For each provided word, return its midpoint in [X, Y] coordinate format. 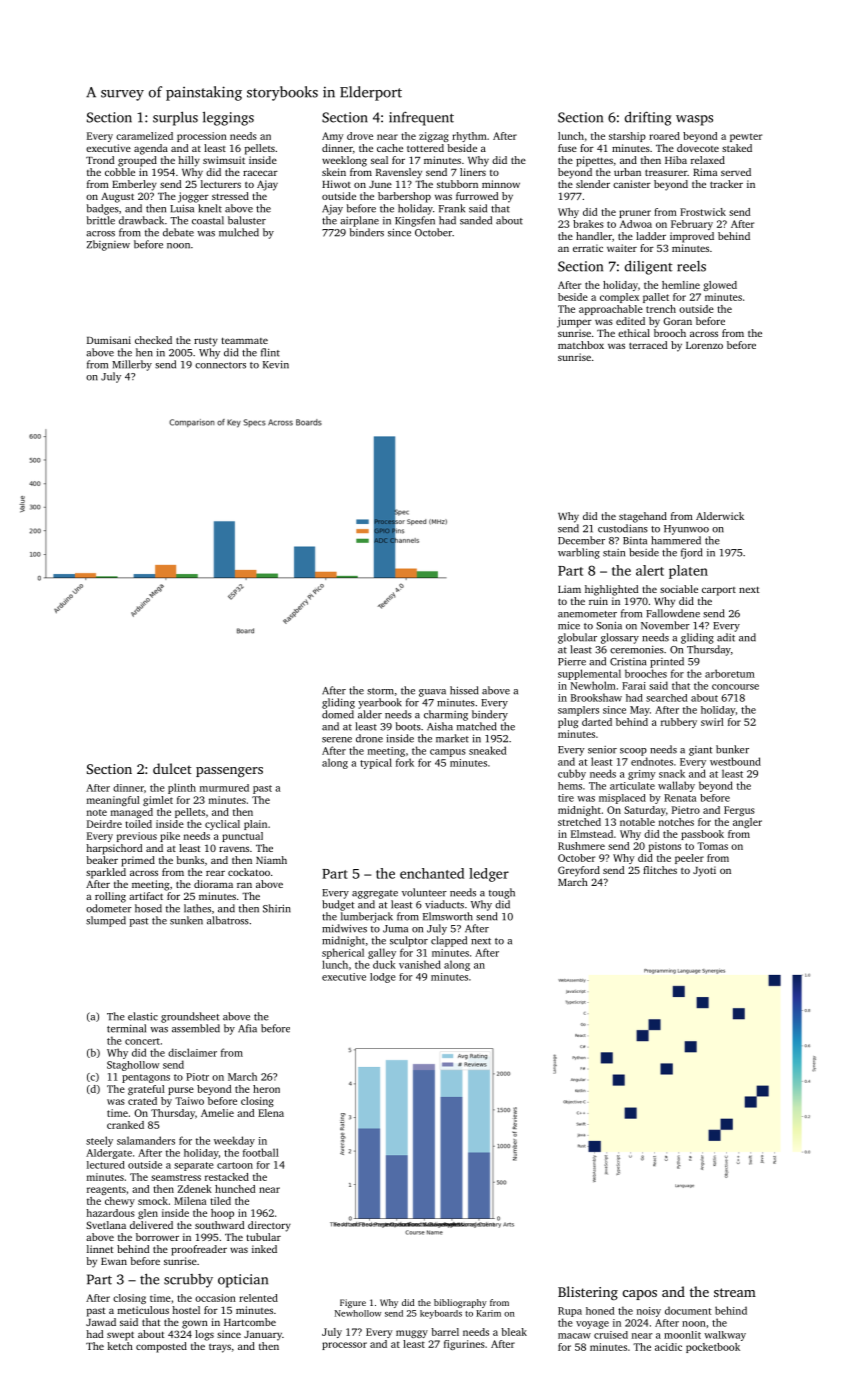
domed [338, 714]
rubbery [679, 723]
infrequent [421, 118]
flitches [660, 870]
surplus [175, 118]
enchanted [432, 873]
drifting [648, 118]
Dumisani [109, 340]
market [452, 738]
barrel [445, 1332]
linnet [100, 1249]
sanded [476, 220]
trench [661, 309]
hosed [148, 908]
